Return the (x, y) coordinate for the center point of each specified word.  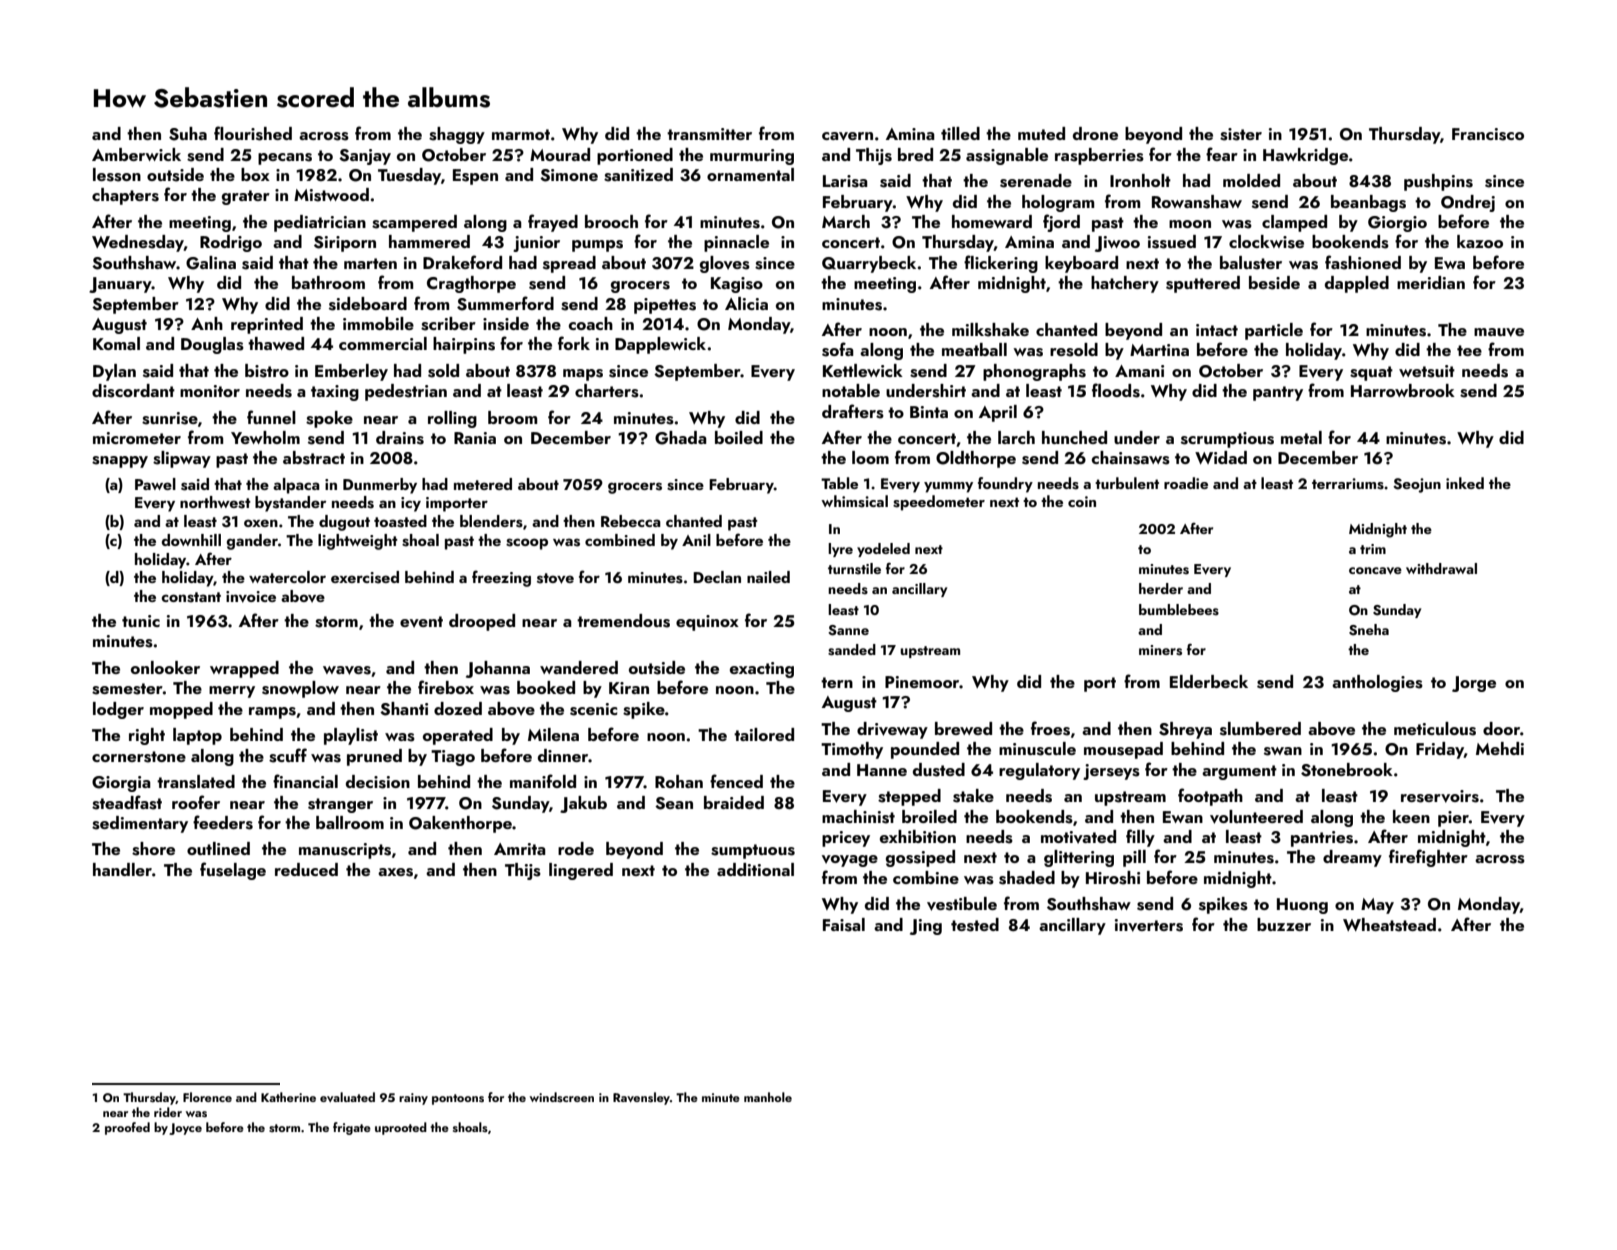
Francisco (1488, 134)
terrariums (1348, 484)
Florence (207, 1097)
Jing (926, 927)
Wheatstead (1389, 925)
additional (755, 869)
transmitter (709, 134)
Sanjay (365, 157)
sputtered (1203, 284)
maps (583, 375)
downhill (191, 540)
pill (1134, 858)
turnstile (854, 569)
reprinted (267, 325)
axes (395, 872)
